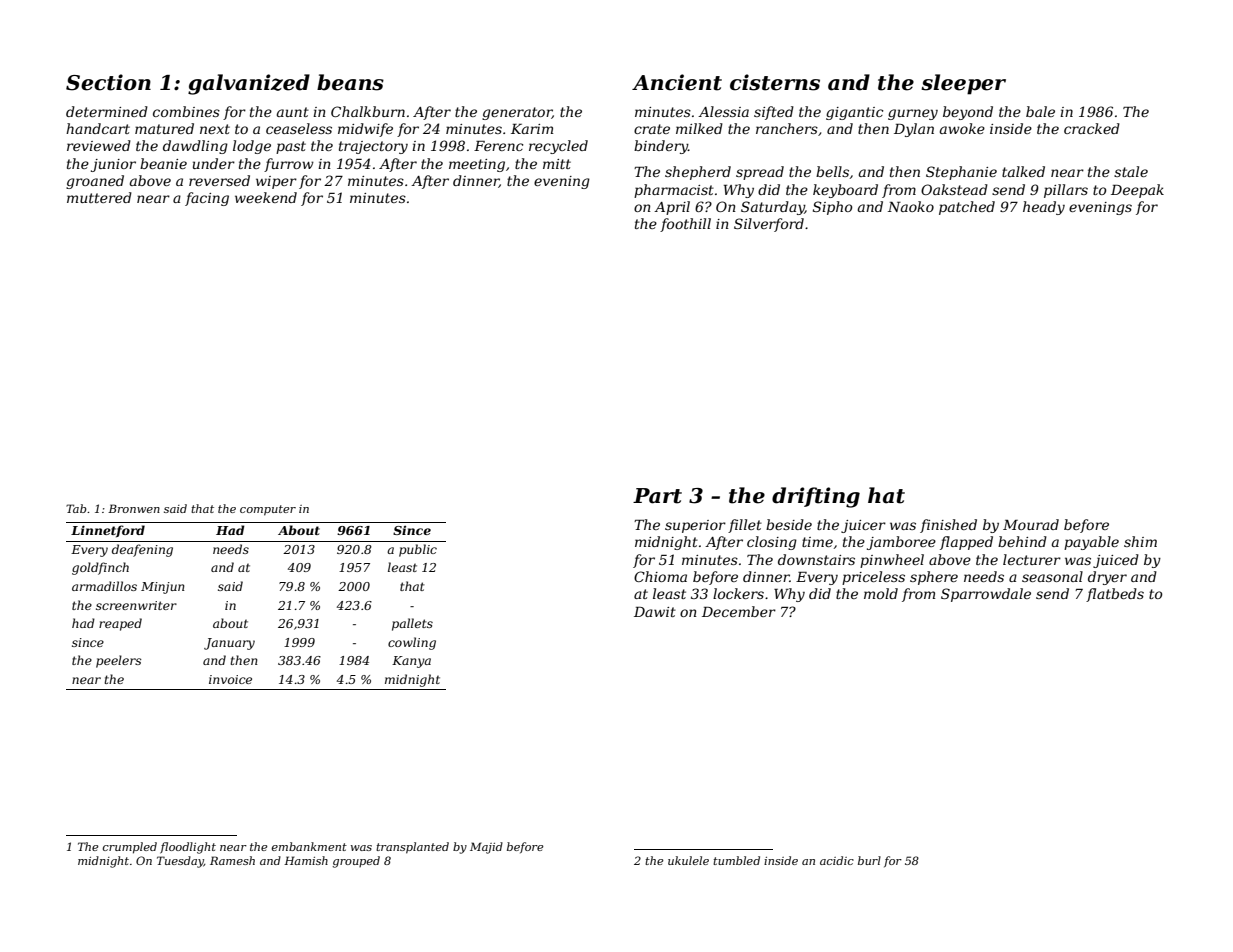 The height and width of the document is (952, 1233). Describe the element at coordinates (249, 84) in the document. I see `galvanized` at that location.
